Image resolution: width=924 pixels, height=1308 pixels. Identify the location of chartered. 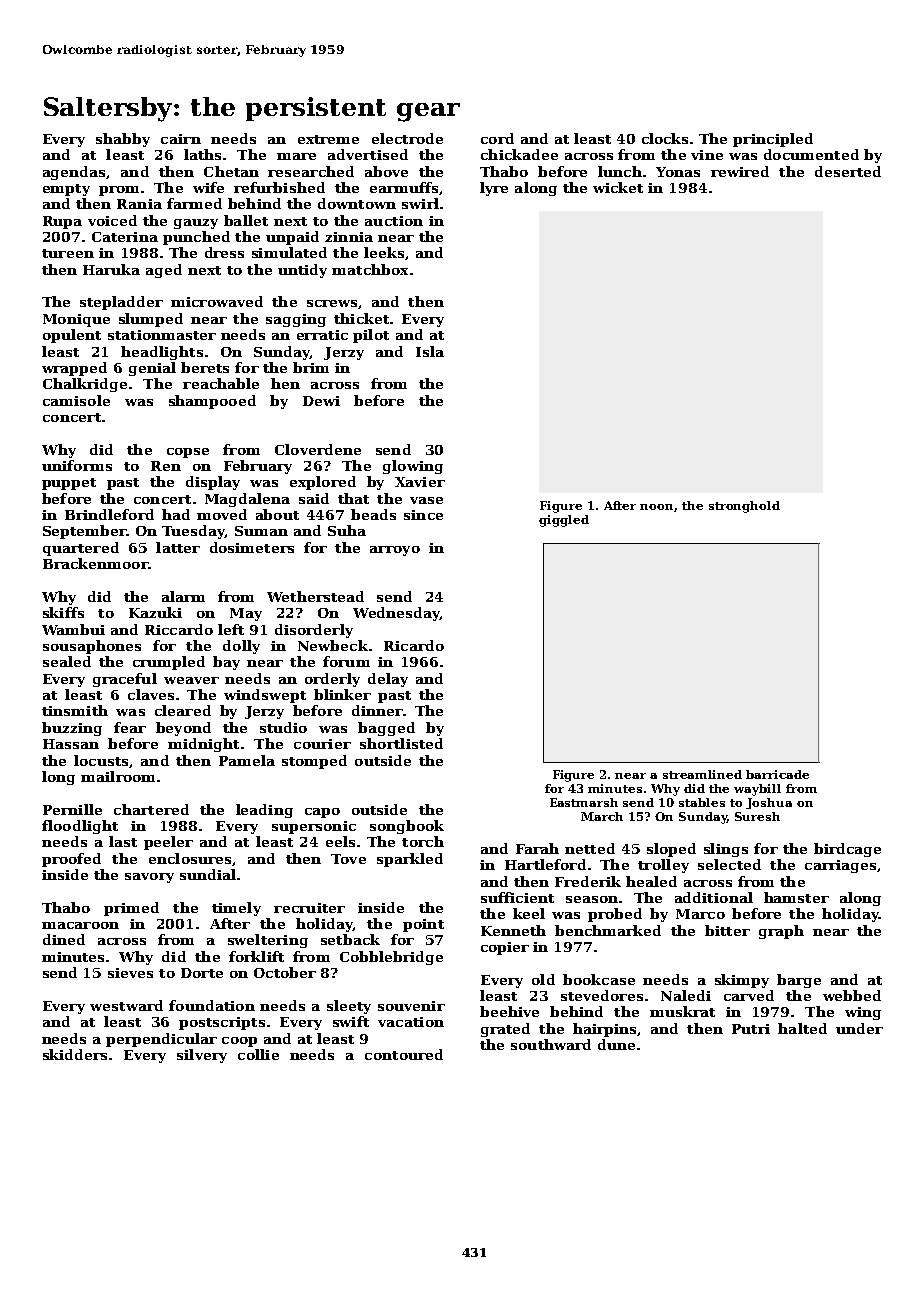
(151, 809).
